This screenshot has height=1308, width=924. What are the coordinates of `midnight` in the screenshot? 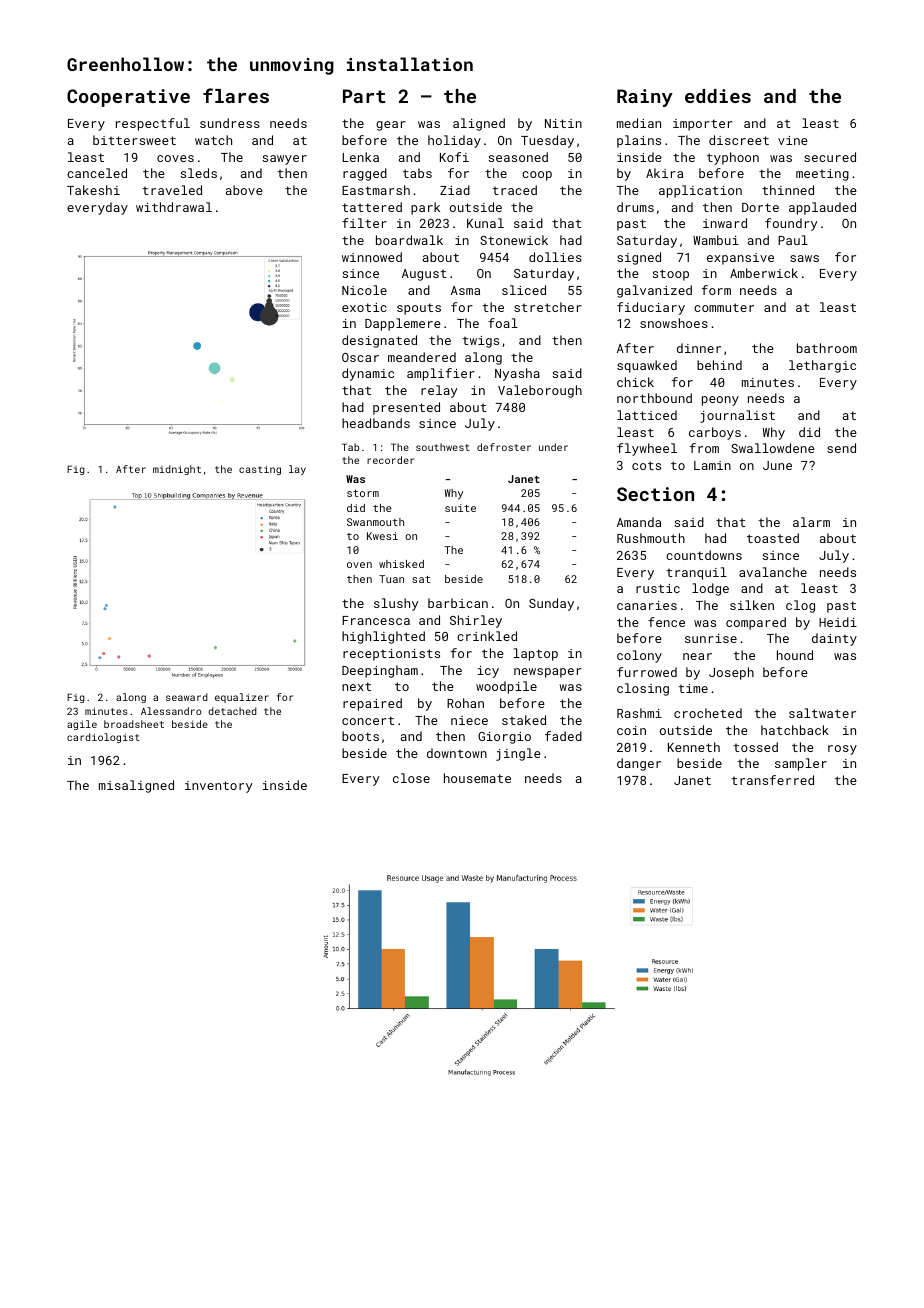 It's located at (177, 470).
